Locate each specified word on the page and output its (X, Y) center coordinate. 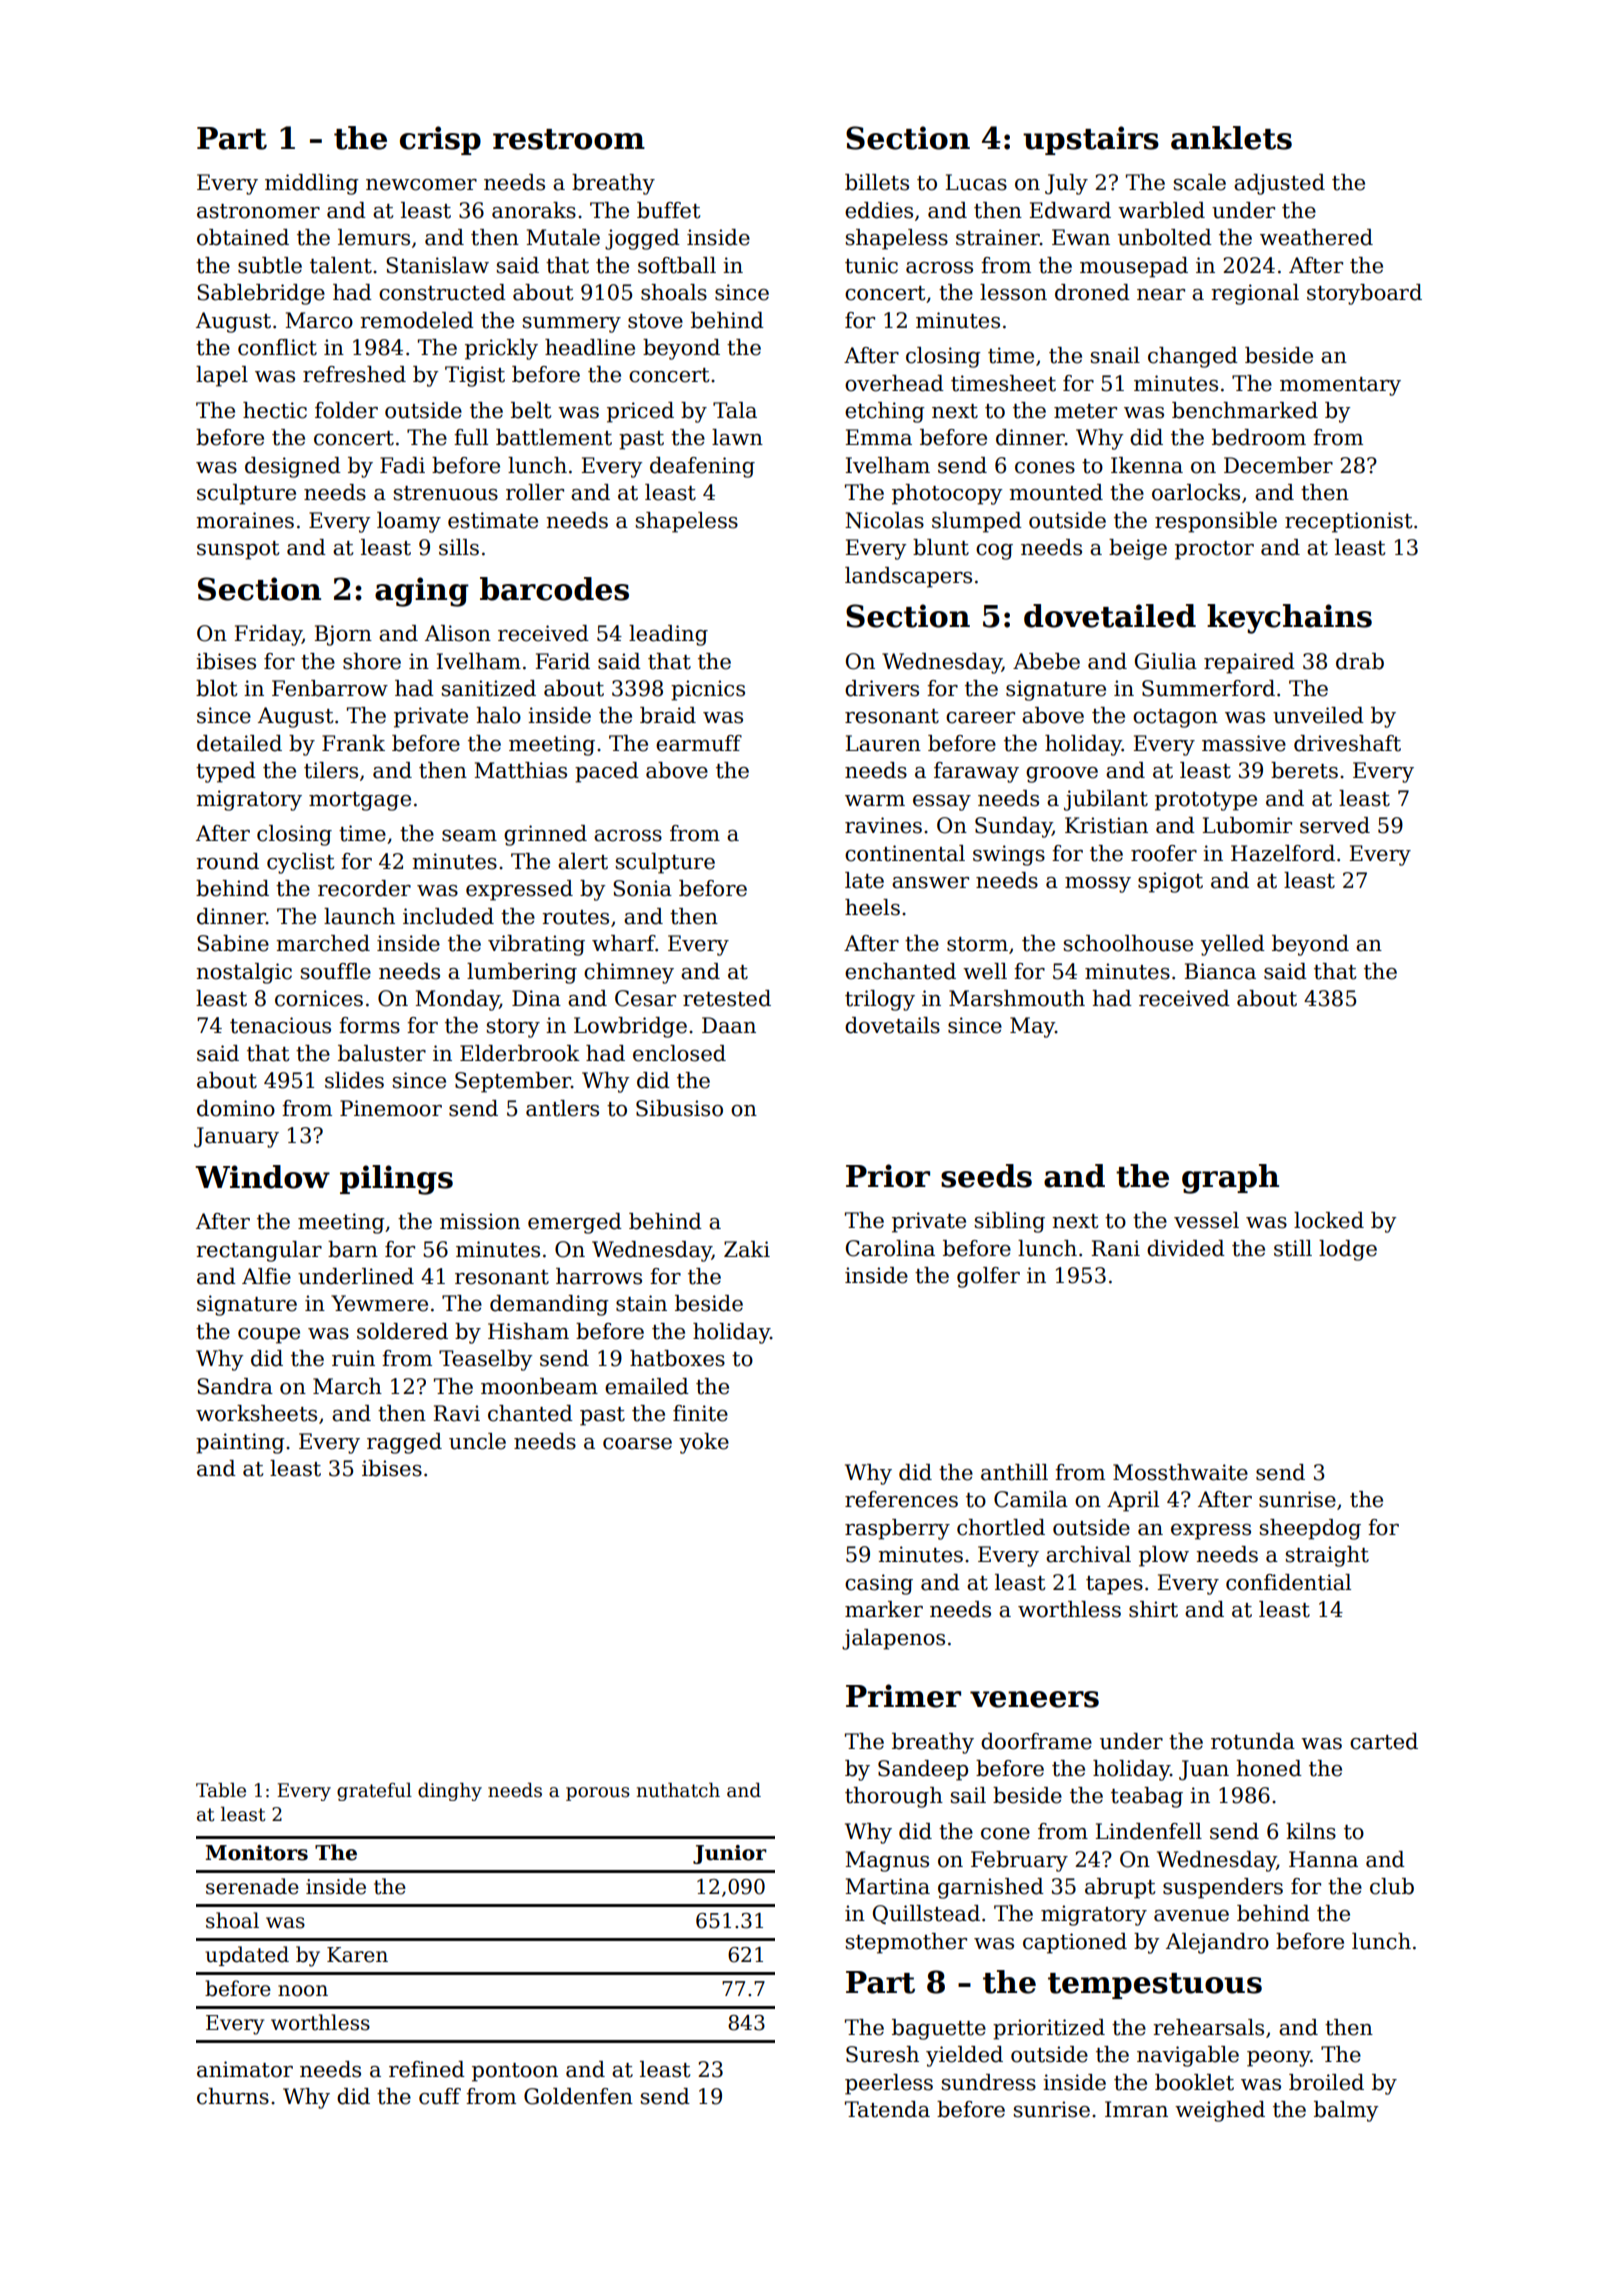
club (1392, 1886)
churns (233, 2096)
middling (312, 184)
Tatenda (887, 2109)
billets (877, 182)
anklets (1231, 138)
